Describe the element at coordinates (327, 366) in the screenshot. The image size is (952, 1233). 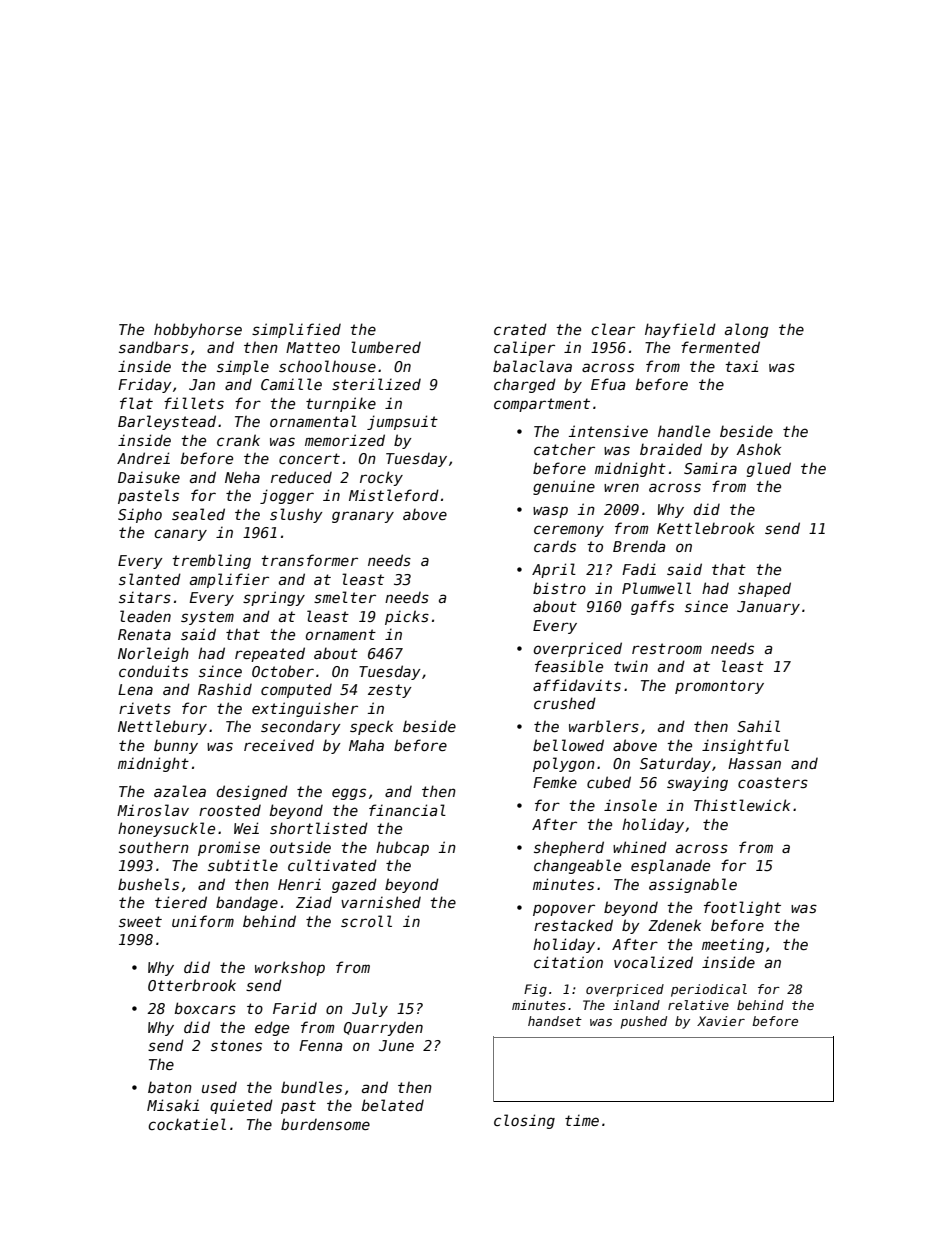
I see `schoolhouse` at that location.
